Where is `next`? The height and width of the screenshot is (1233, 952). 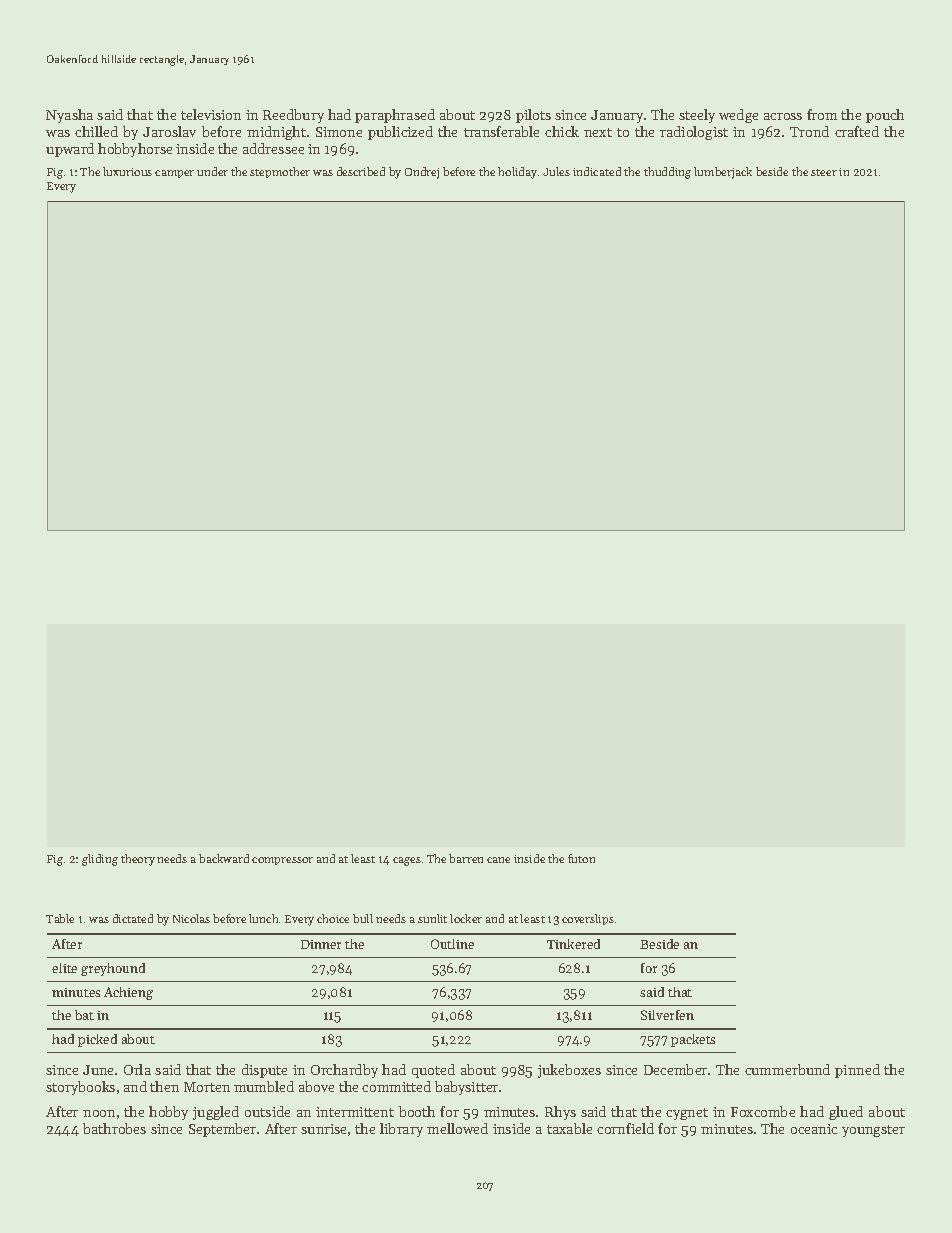
next is located at coordinates (598, 132).
